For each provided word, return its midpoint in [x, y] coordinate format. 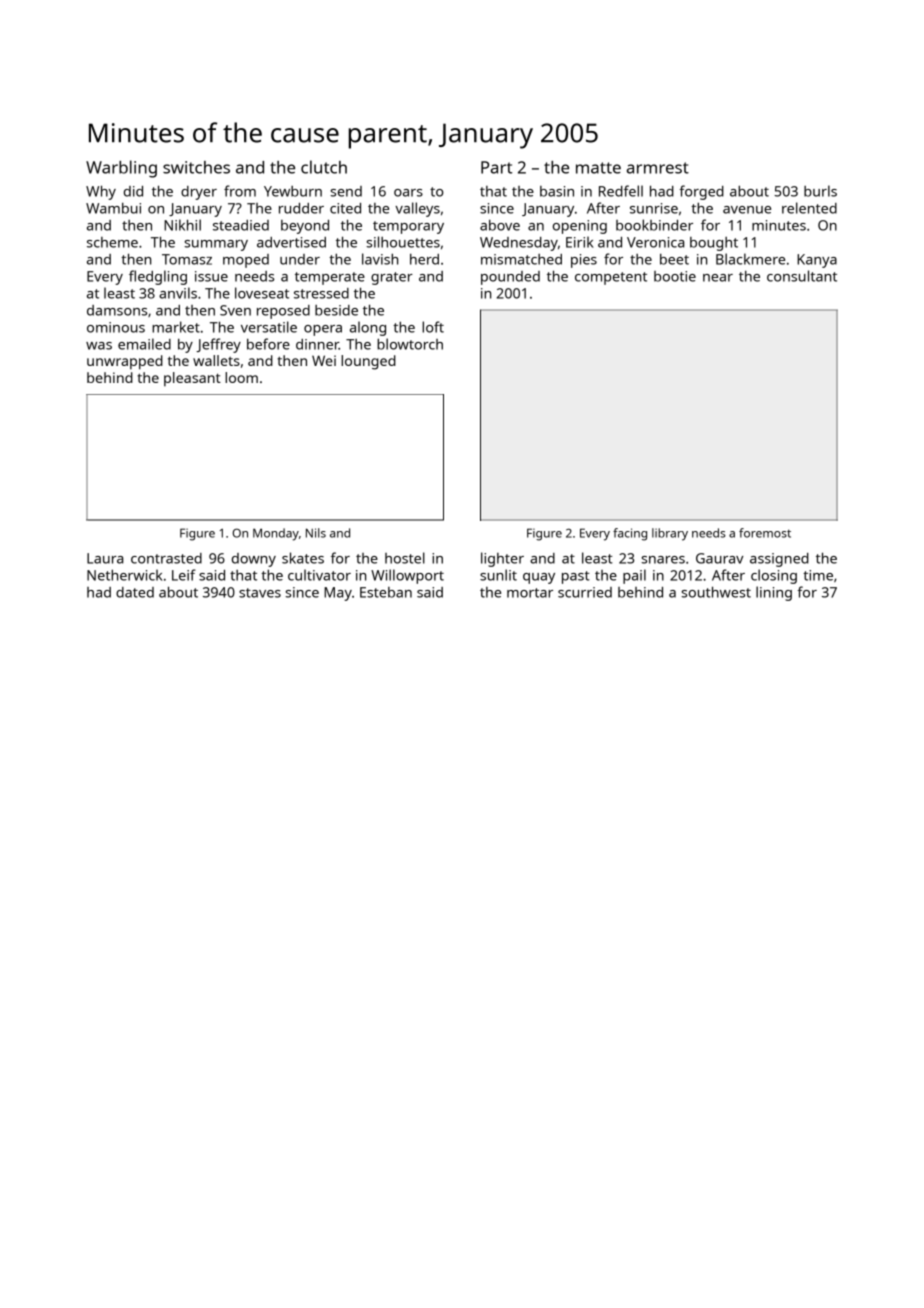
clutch [324, 167]
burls [820, 191]
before [268, 344]
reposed [283, 312]
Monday [276, 534]
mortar [530, 593]
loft [433, 327]
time [818, 575]
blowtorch [410, 344]
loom [241, 377]
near [718, 278]
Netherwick [125, 575]
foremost [765, 533]
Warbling [121, 169]
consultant [802, 276]
